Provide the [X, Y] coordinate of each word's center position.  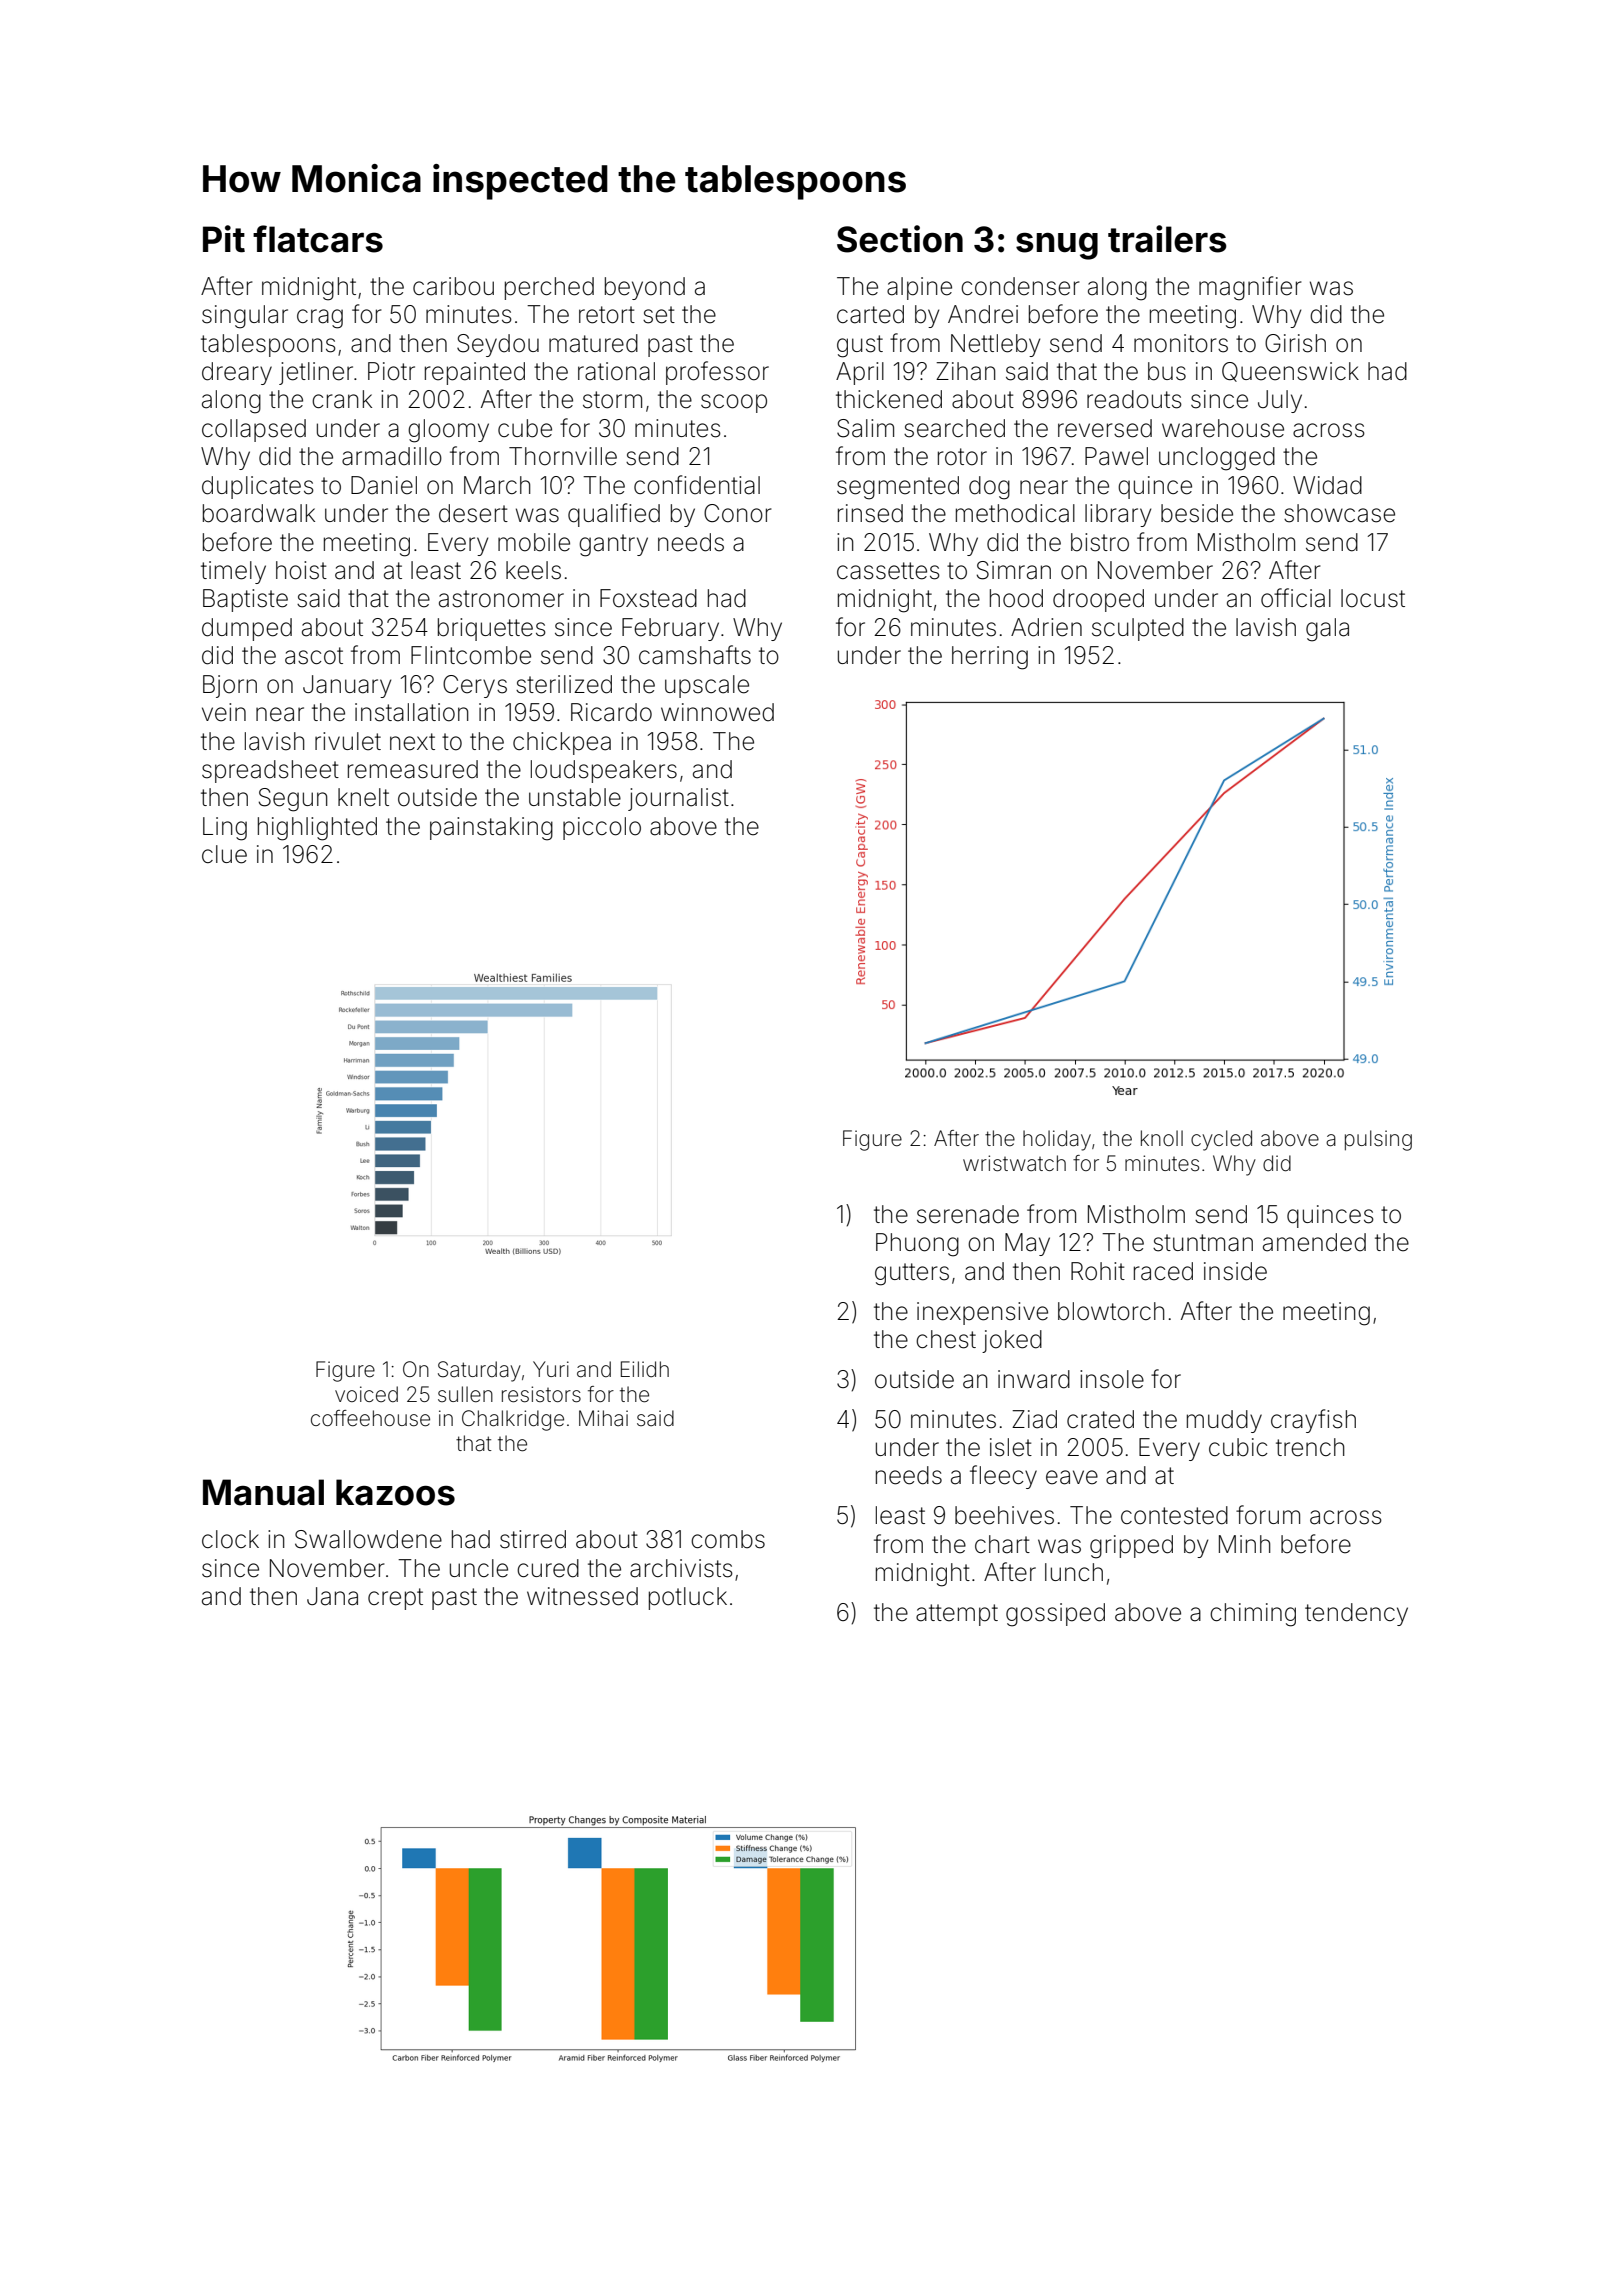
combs [728, 1539]
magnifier [1250, 288]
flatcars [318, 239]
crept [395, 1599]
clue [224, 854]
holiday [1057, 1140]
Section [900, 239]
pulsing [1378, 1140]
